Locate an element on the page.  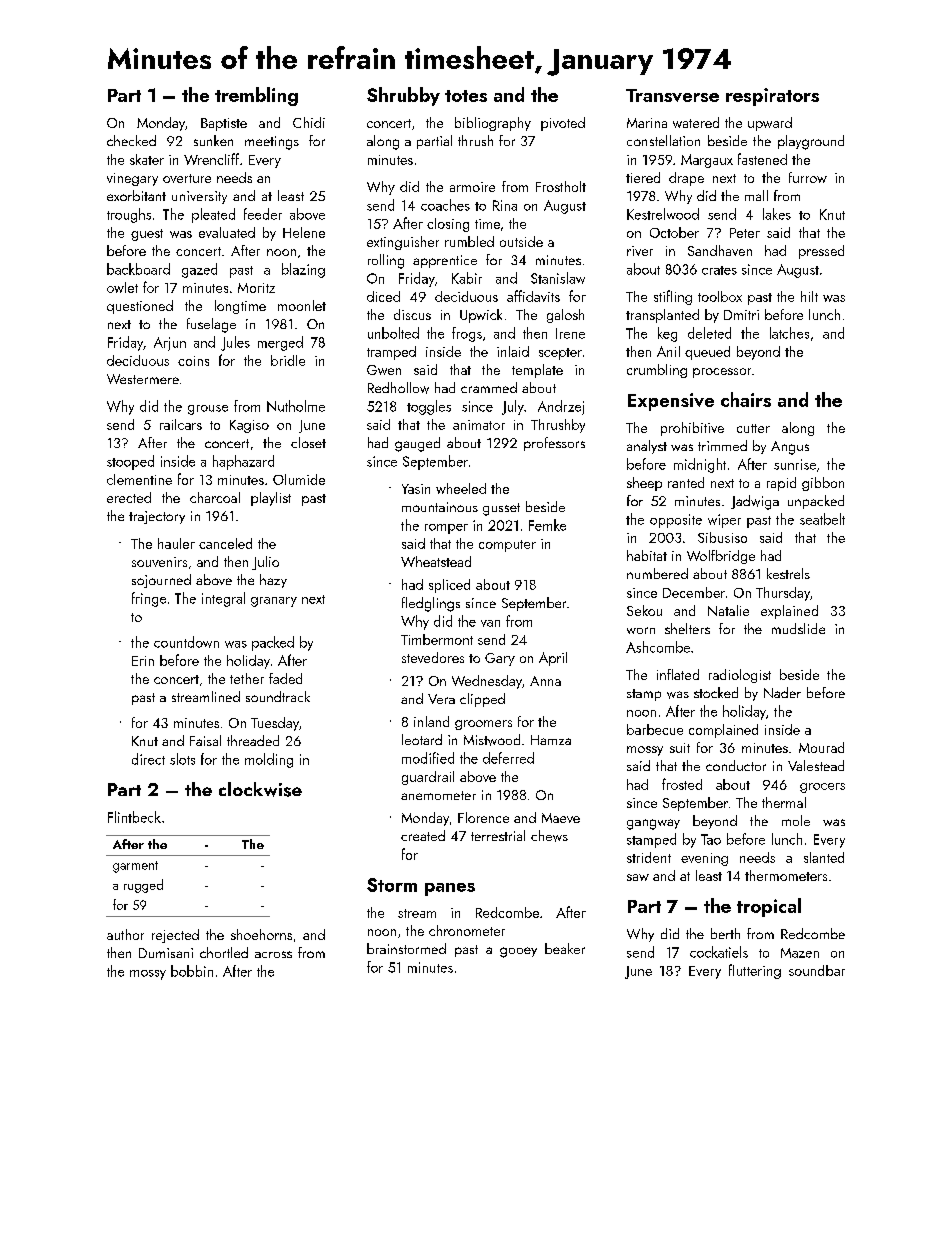
Moritz is located at coordinates (256, 288).
